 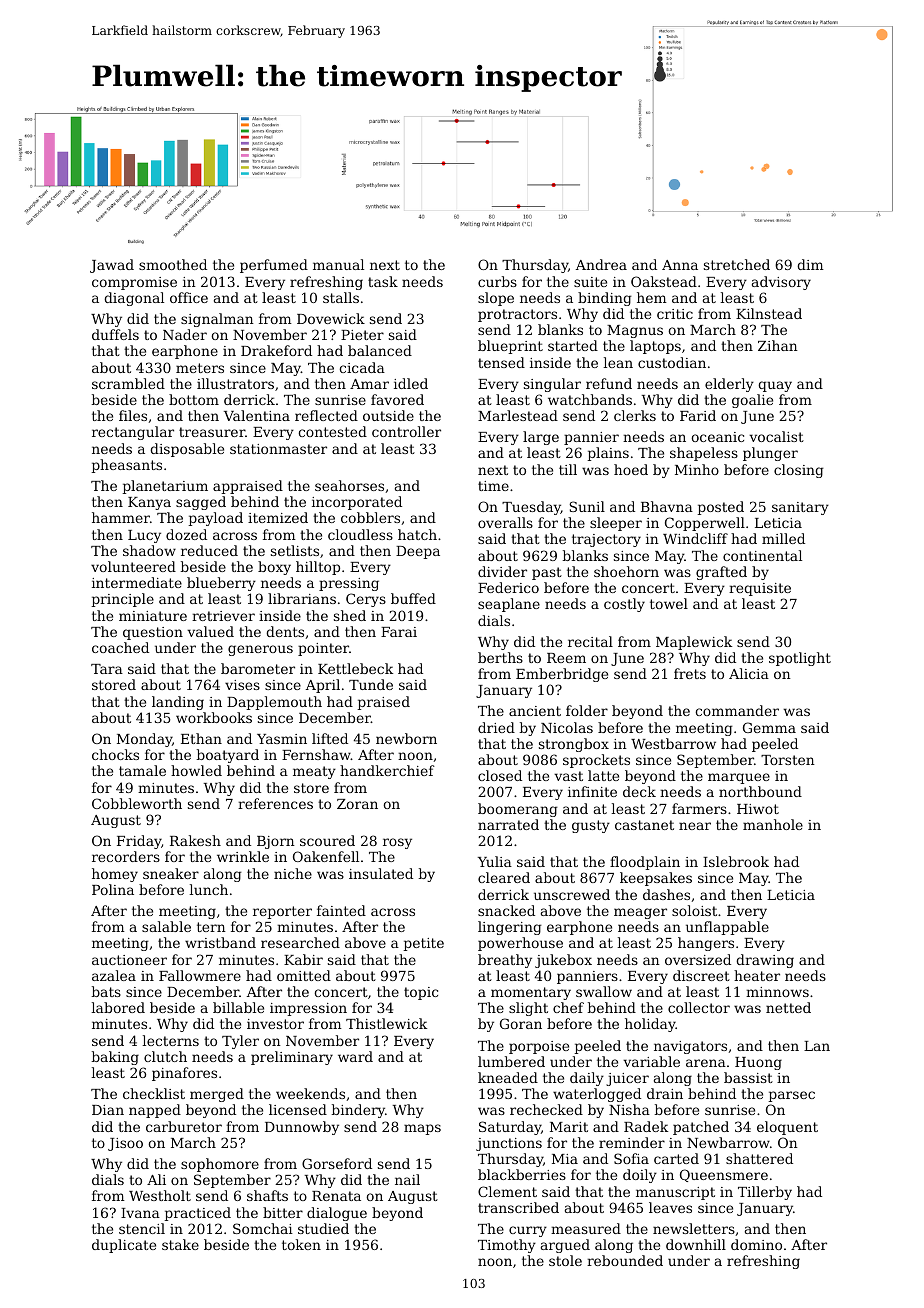 I want to click on licensed, so click(x=298, y=1109).
